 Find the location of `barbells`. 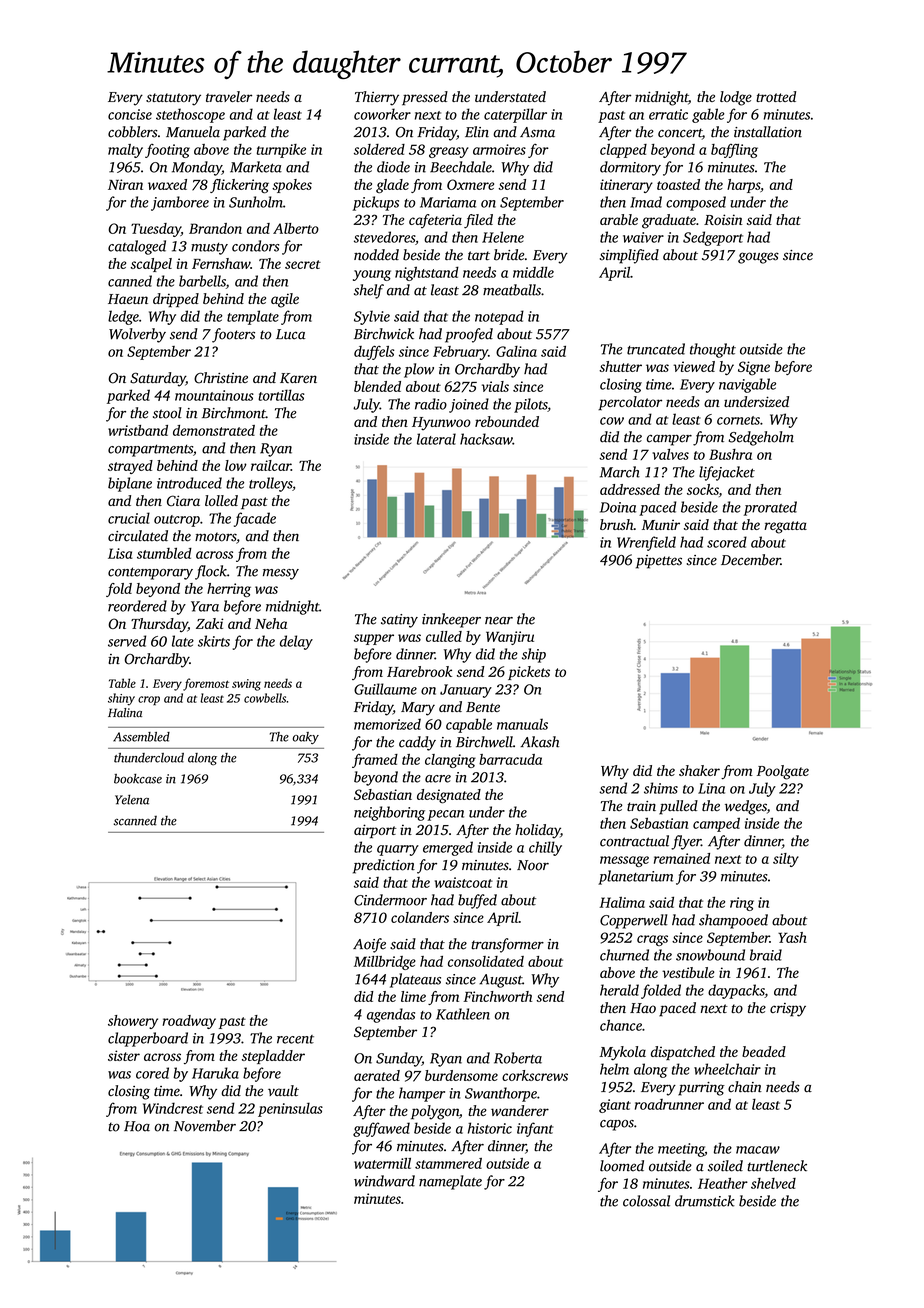

barbells is located at coordinates (202, 281).
